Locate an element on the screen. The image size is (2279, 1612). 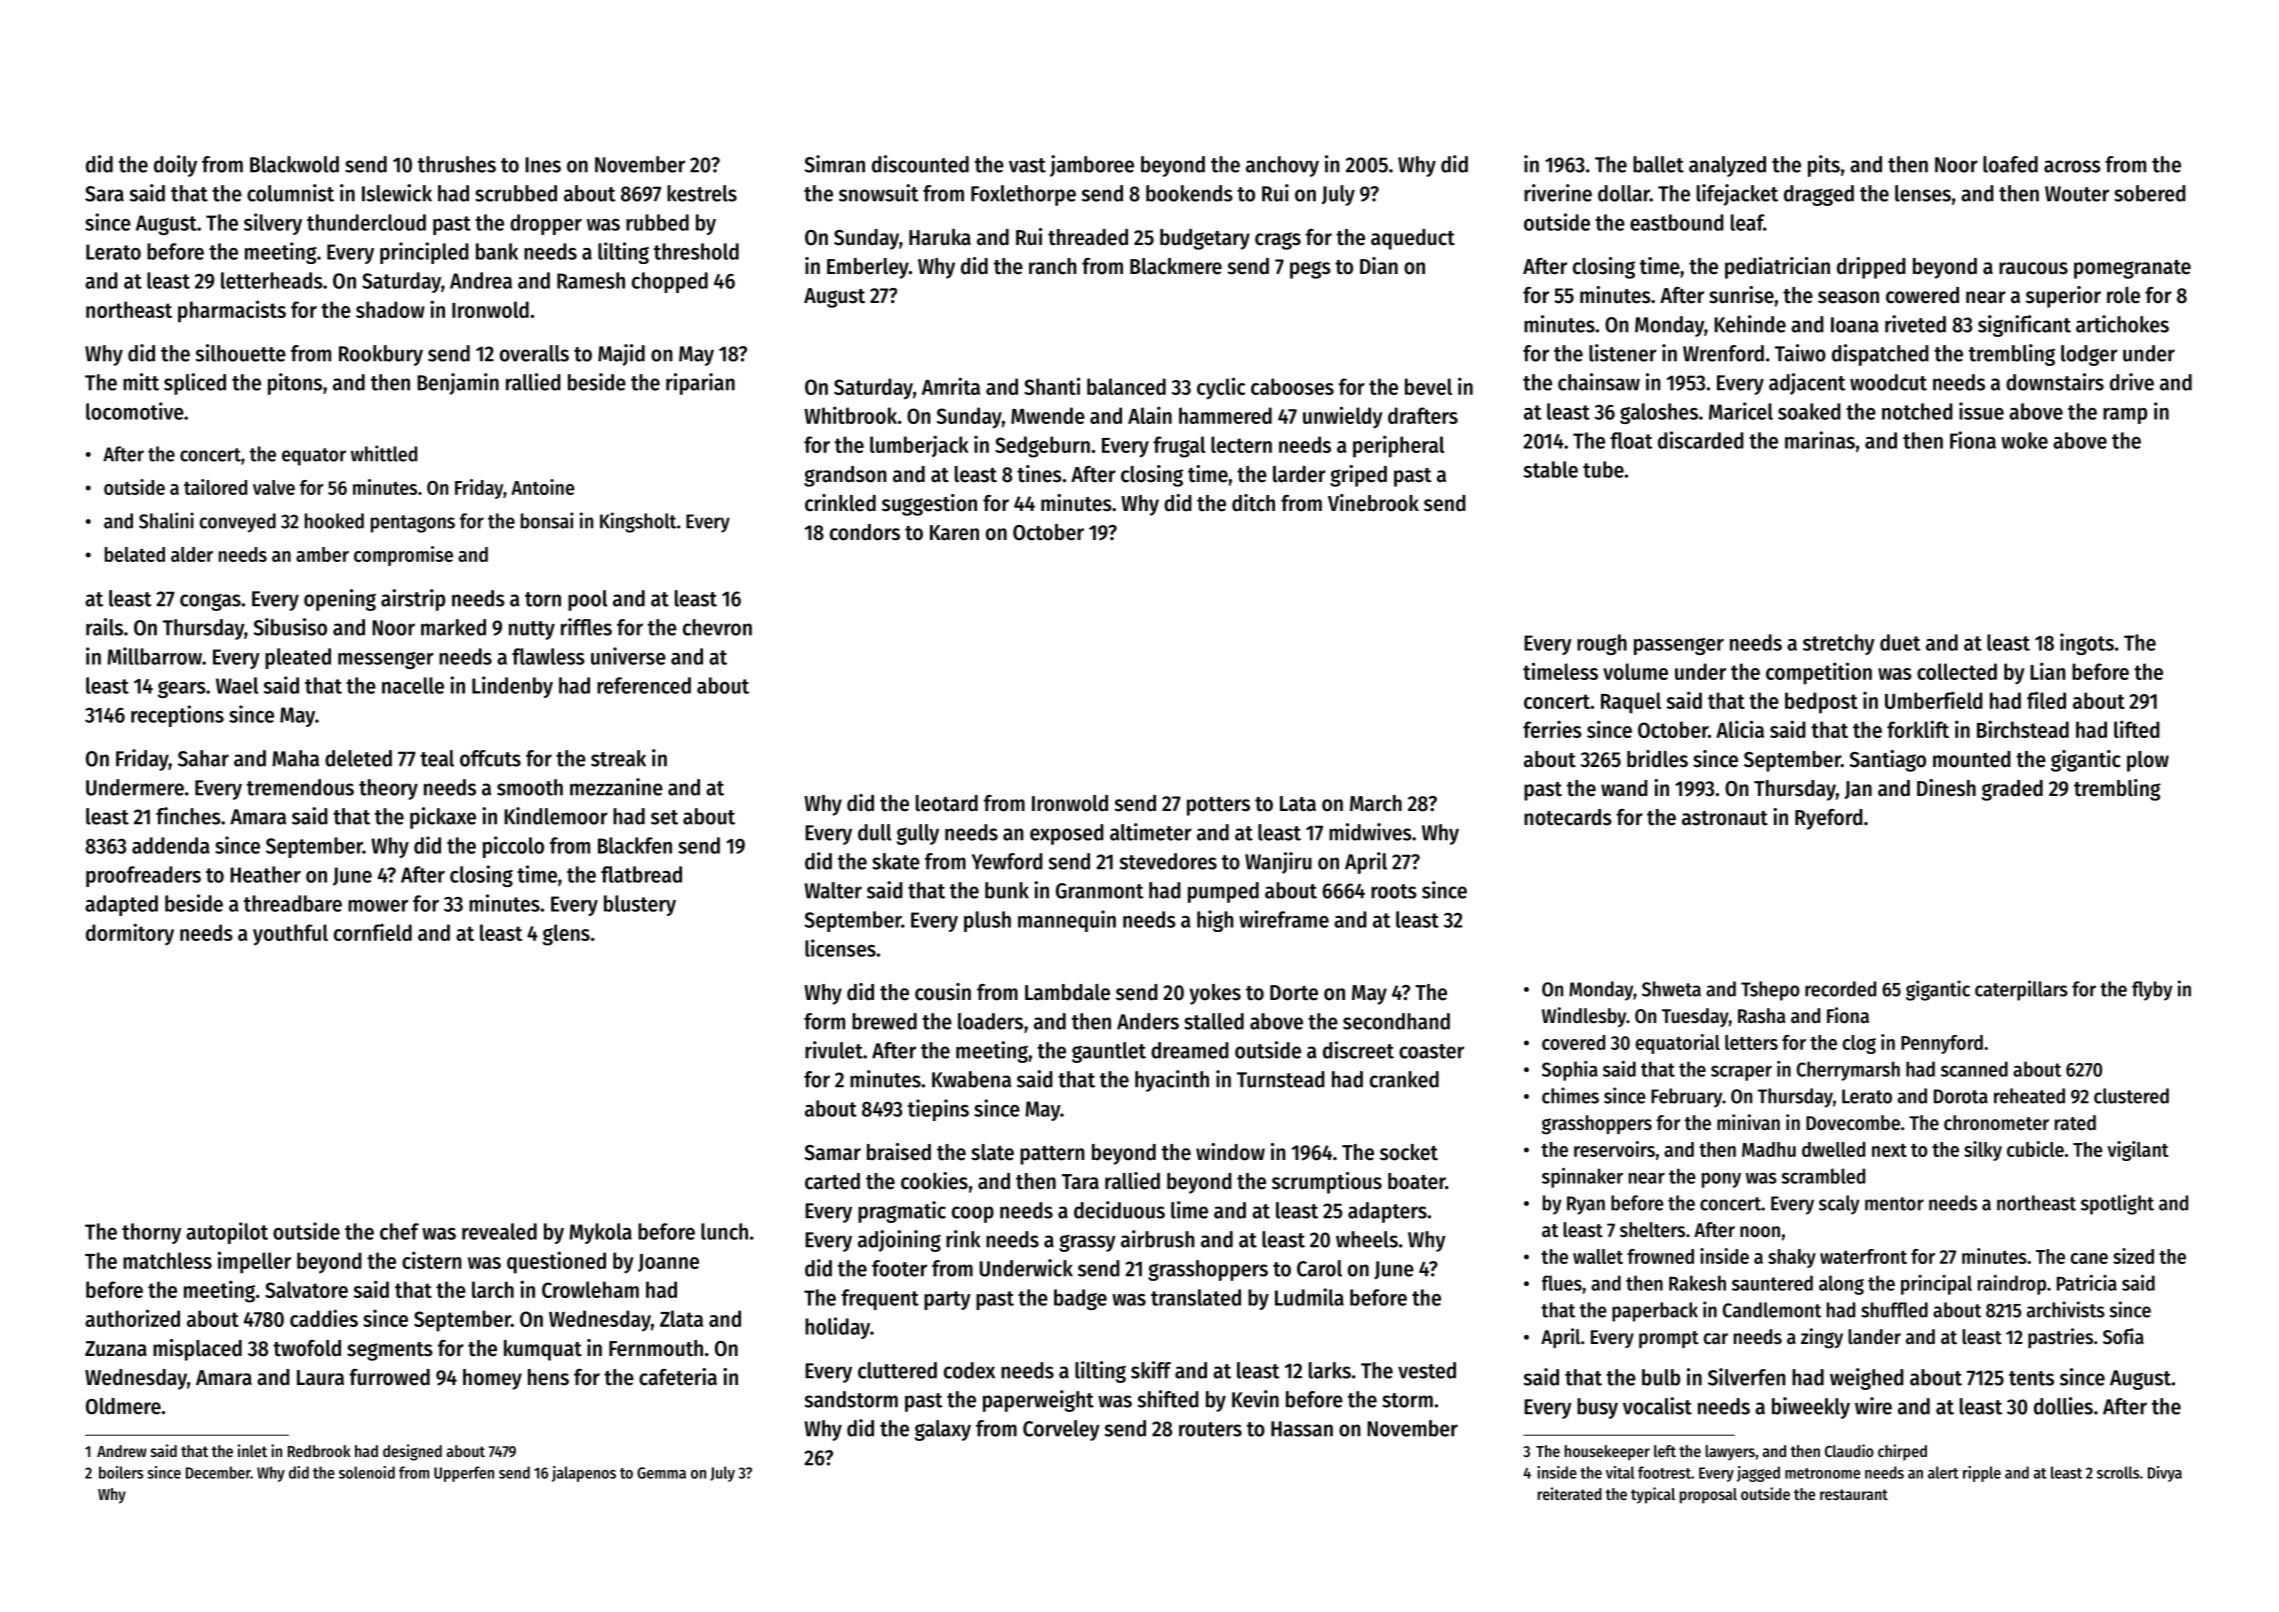
clog is located at coordinates (1859, 1044).
